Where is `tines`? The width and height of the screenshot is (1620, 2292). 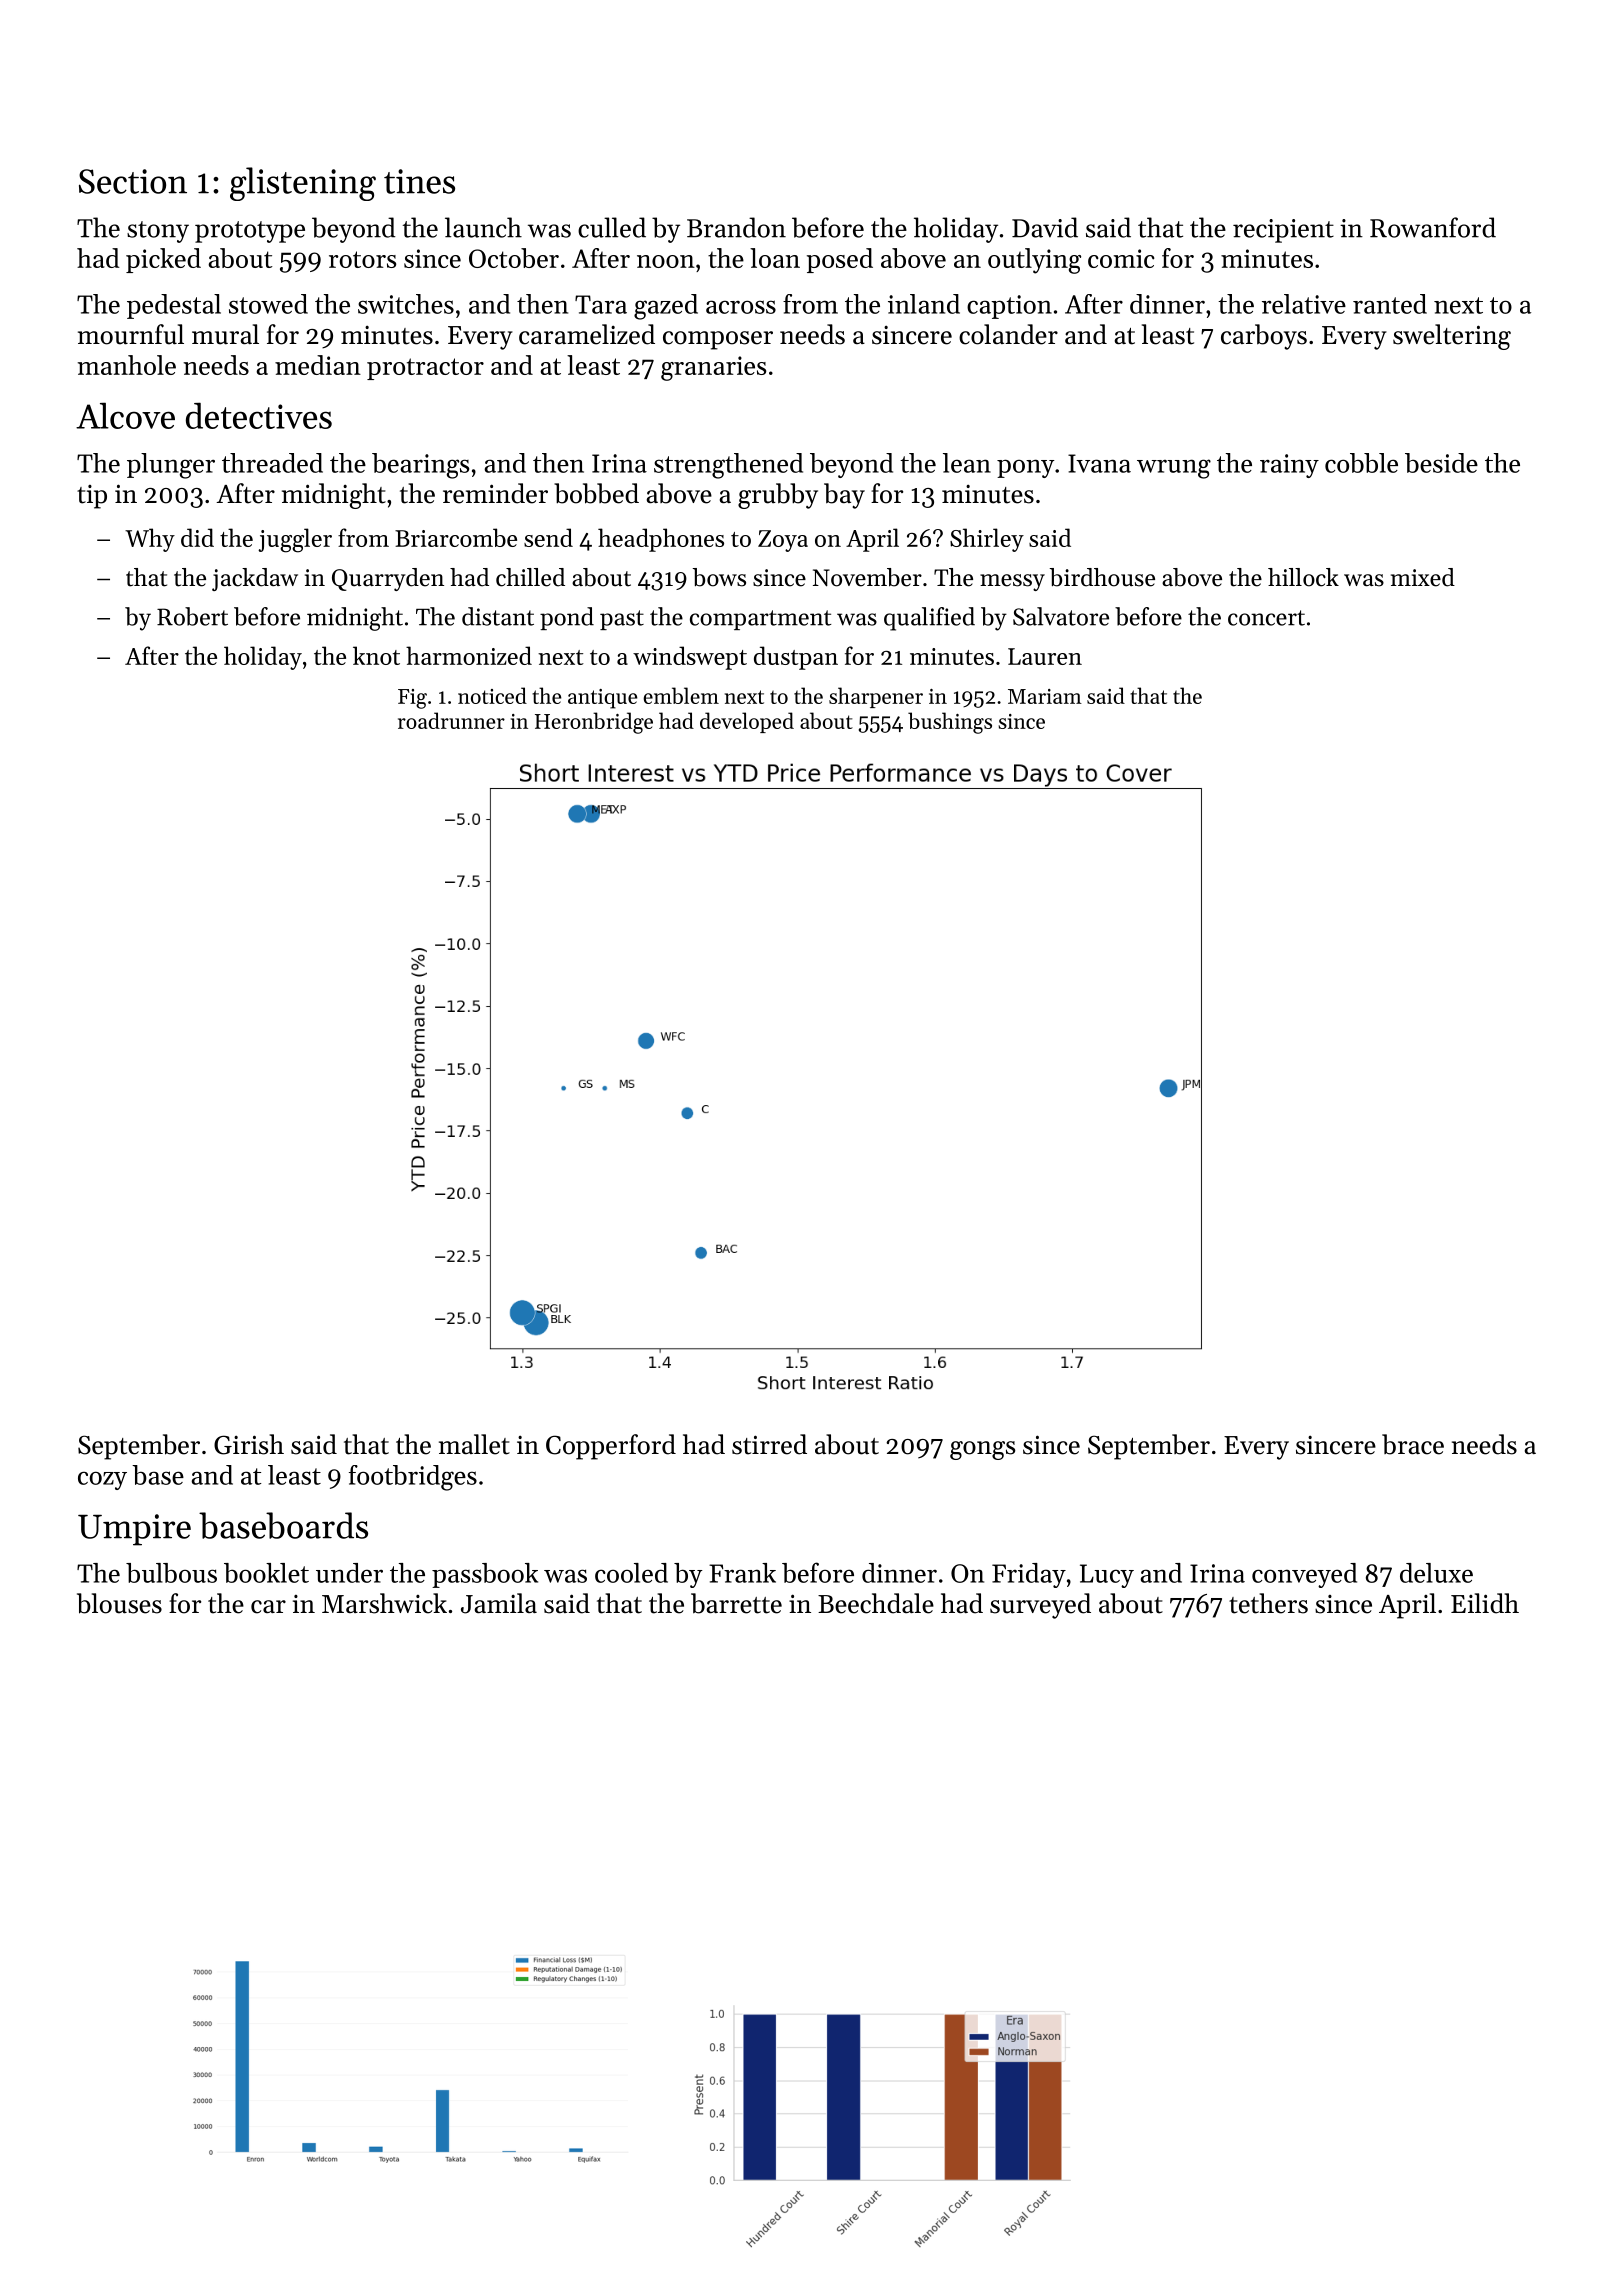
tines is located at coordinates (419, 181).
